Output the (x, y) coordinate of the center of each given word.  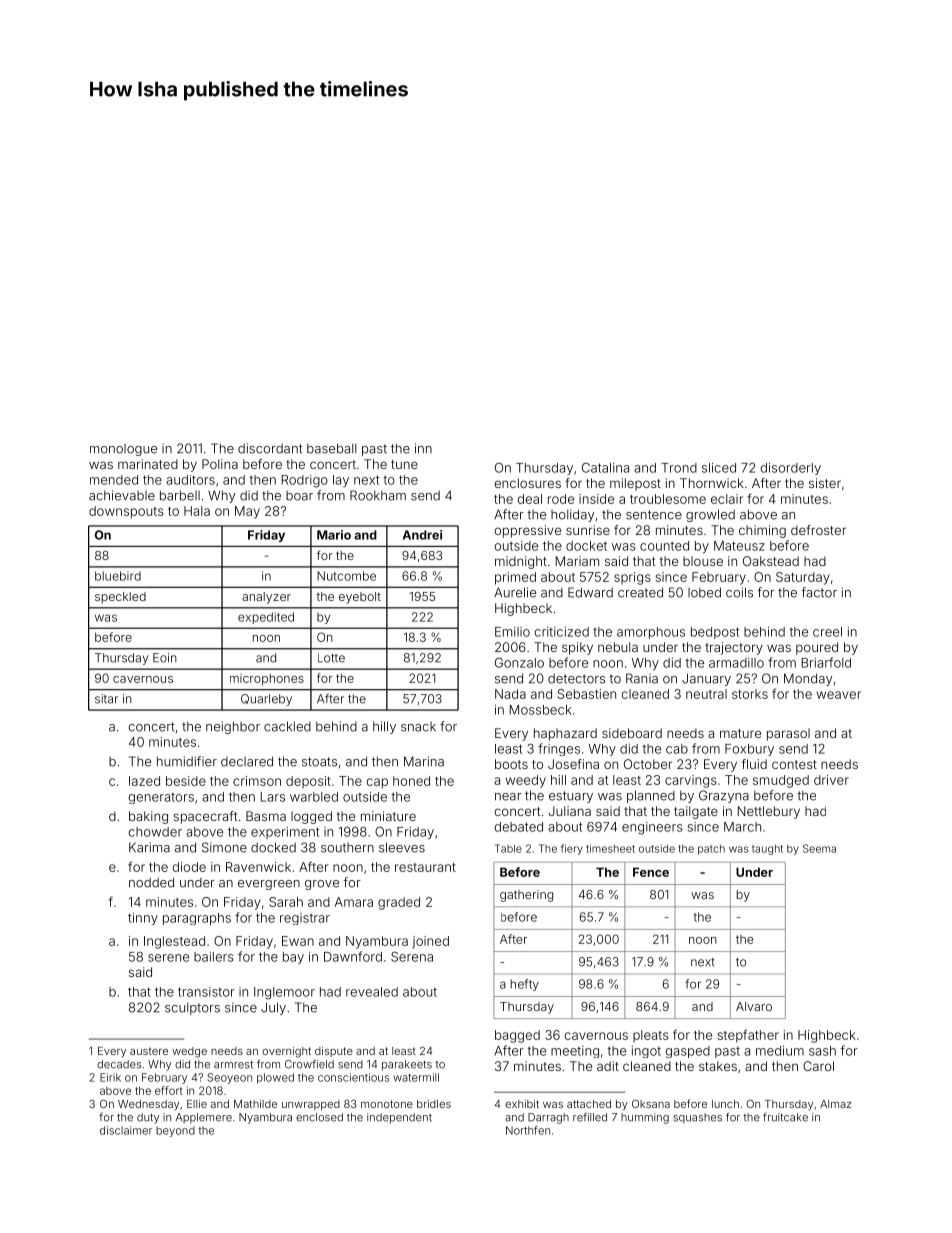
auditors (190, 480)
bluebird (118, 576)
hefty (525, 985)
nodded (151, 882)
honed (411, 781)
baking (148, 817)
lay (341, 481)
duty (148, 1118)
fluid (754, 764)
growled (710, 515)
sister (825, 483)
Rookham (378, 495)
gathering (526, 896)
